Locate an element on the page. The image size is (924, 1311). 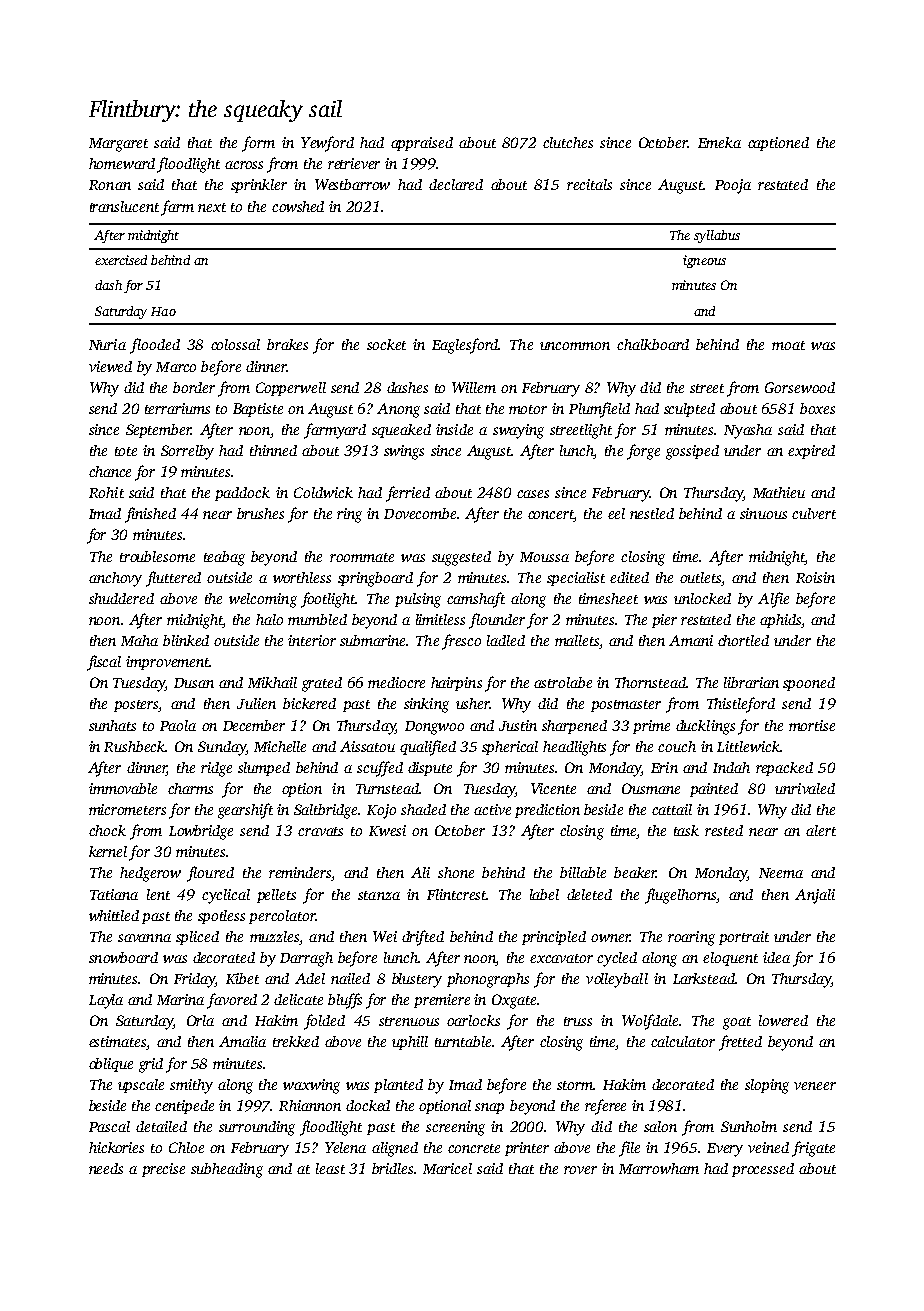
spotless is located at coordinates (221, 917).
